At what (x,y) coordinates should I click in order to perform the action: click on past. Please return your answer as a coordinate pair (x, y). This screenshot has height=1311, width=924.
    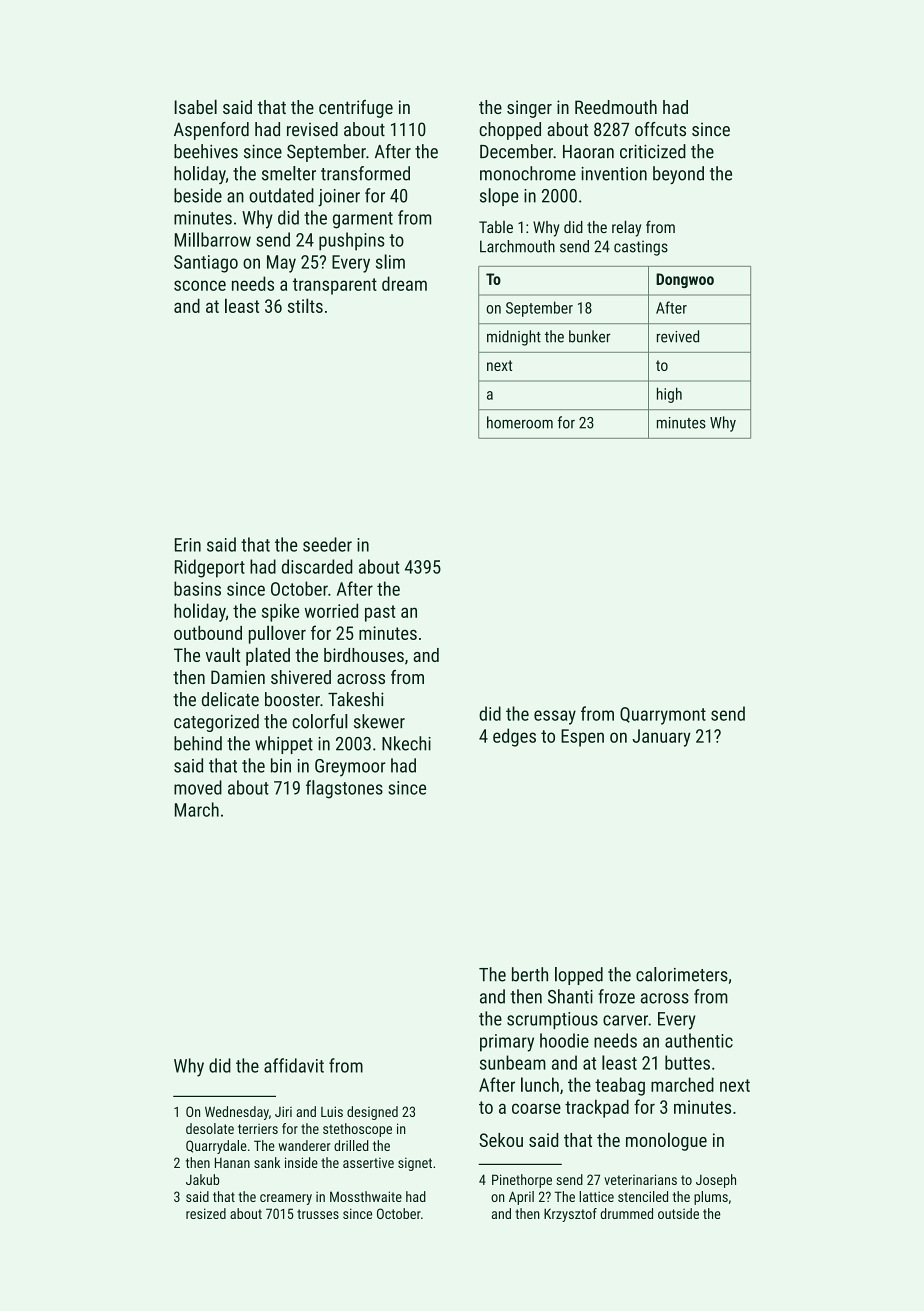
    Looking at the image, I should click on (380, 613).
